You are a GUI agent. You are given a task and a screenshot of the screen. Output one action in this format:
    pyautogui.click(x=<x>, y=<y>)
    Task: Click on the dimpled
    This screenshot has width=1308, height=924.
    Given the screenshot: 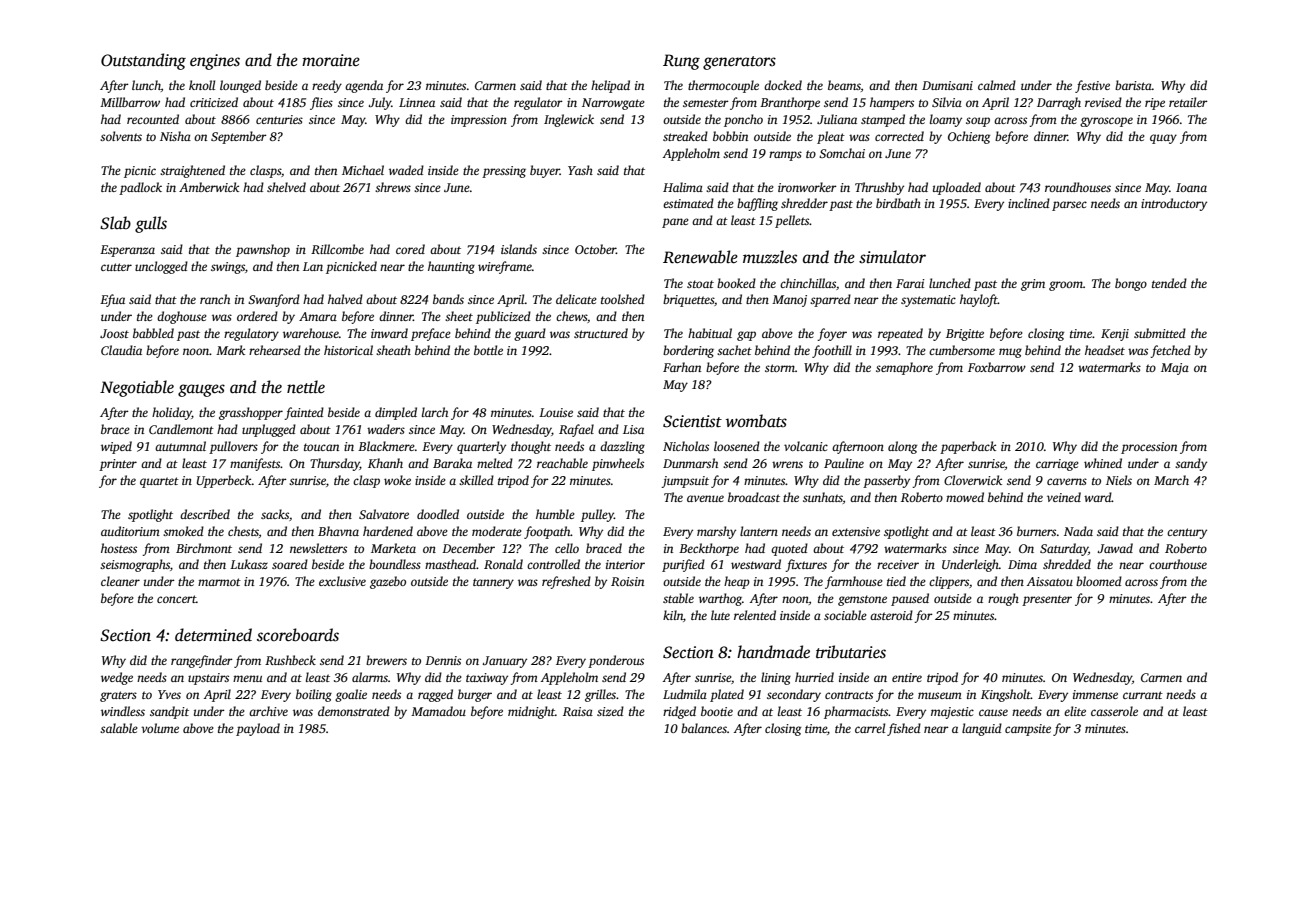 What is the action you would take?
    pyautogui.click(x=396, y=413)
